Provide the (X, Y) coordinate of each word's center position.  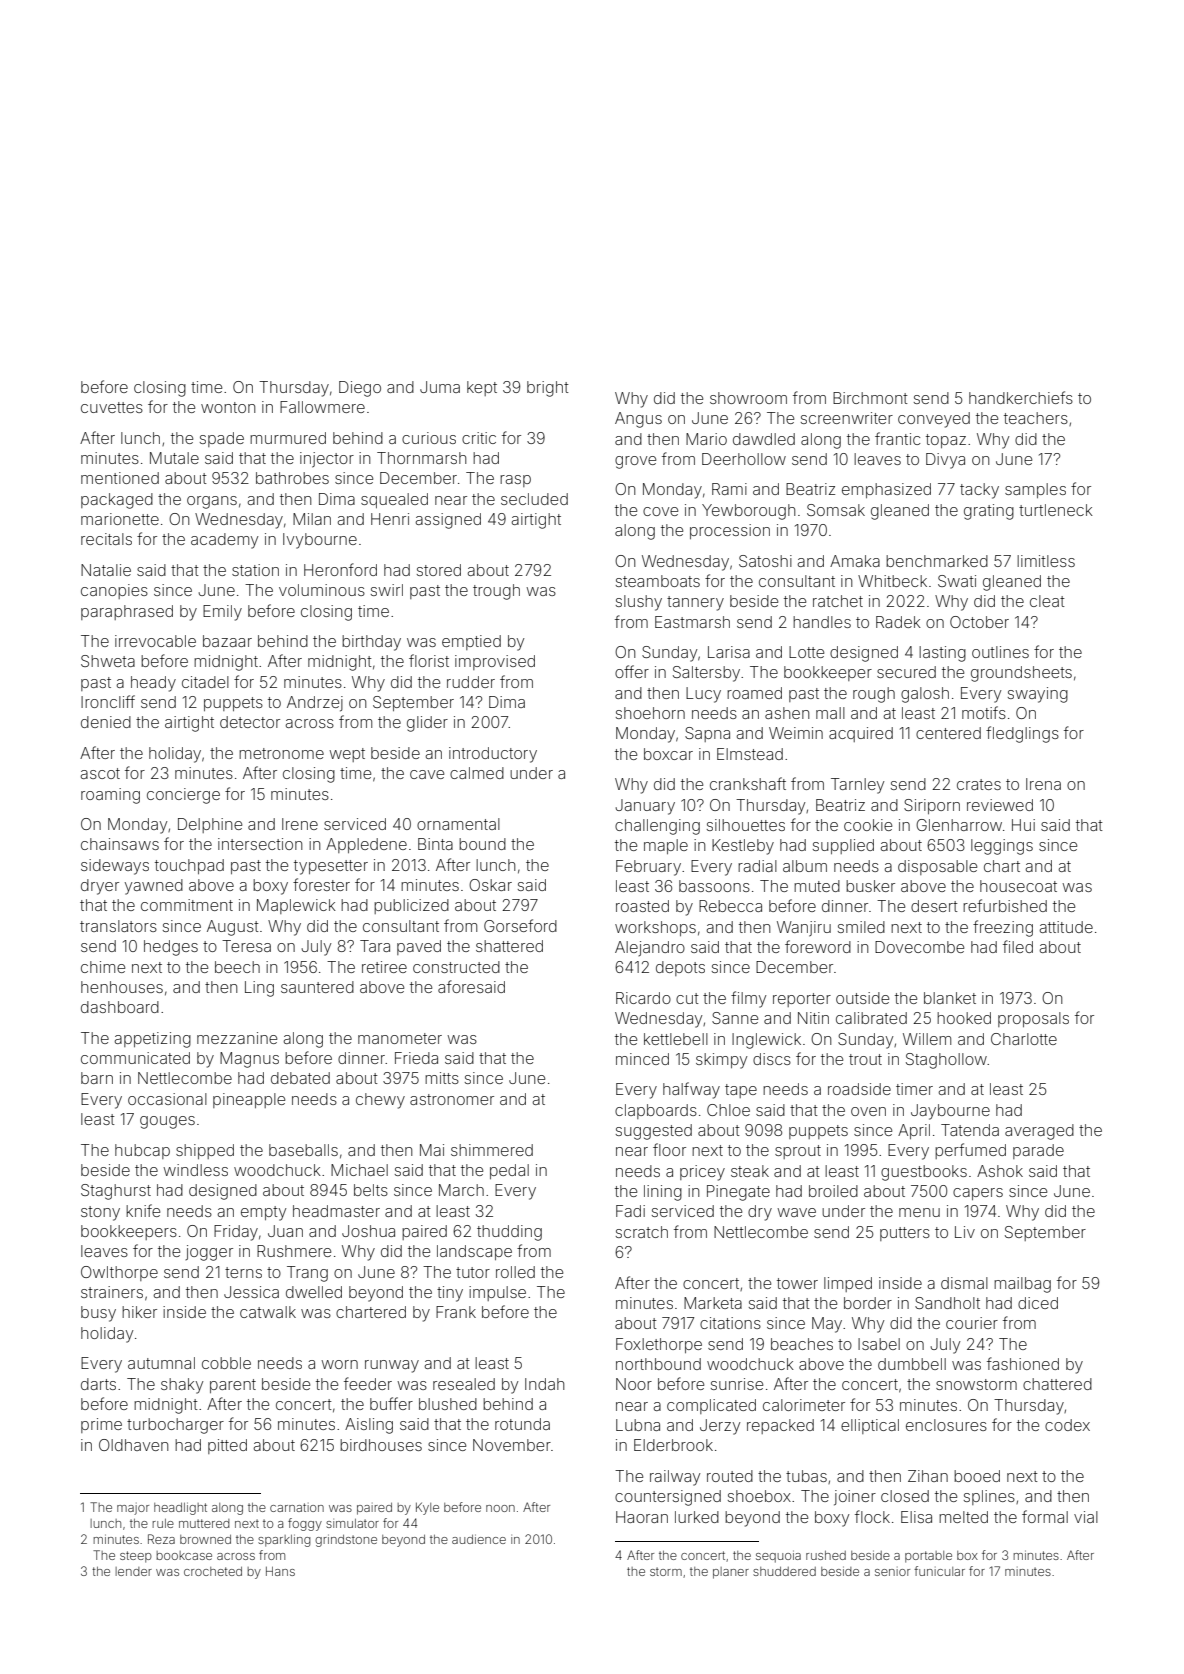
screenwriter (847, 418)
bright (548, 389)
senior (892, 1572)
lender (134, 1571)
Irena (1043, 784)
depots (680, 968)
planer (731, 1573)
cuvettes (112, 407)
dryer (100, 887)
